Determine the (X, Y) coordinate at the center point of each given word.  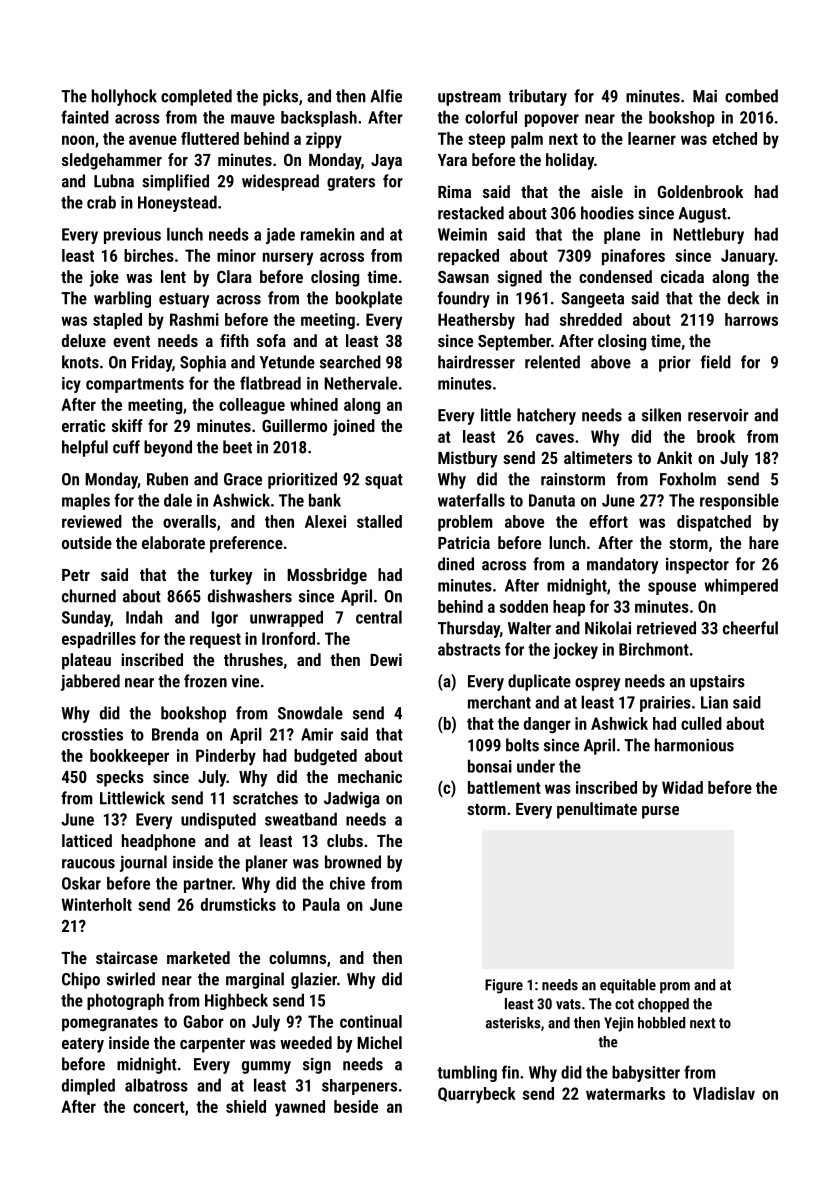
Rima (454, 191)
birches (149, 255)
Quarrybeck (477, 1095)
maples (86, 501)
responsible (739, 501)
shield (246, 1106)
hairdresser (476, 362)
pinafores (633, 257)
